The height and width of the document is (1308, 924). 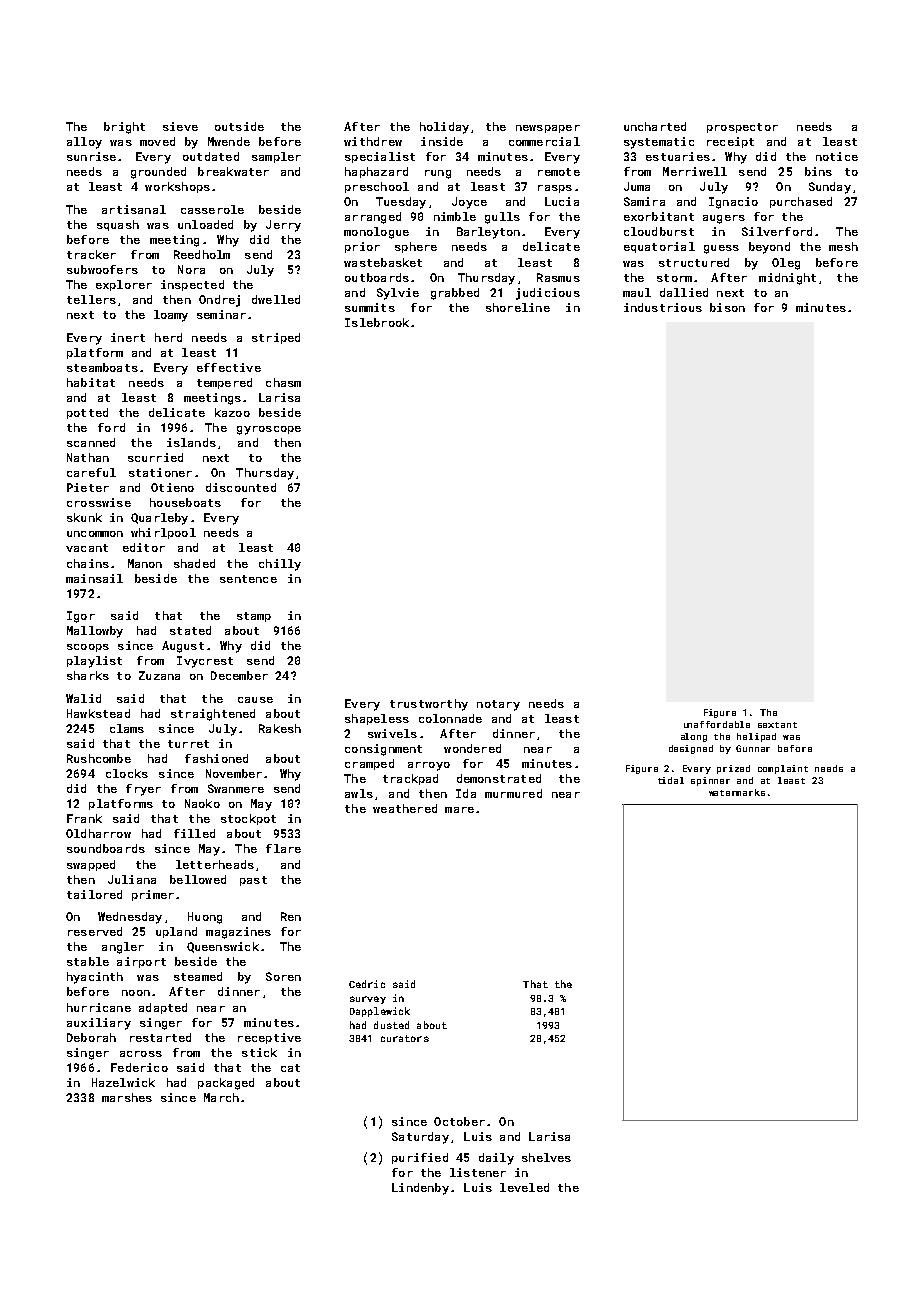 I want to click on watermarks, so click(x=737, y=792).
